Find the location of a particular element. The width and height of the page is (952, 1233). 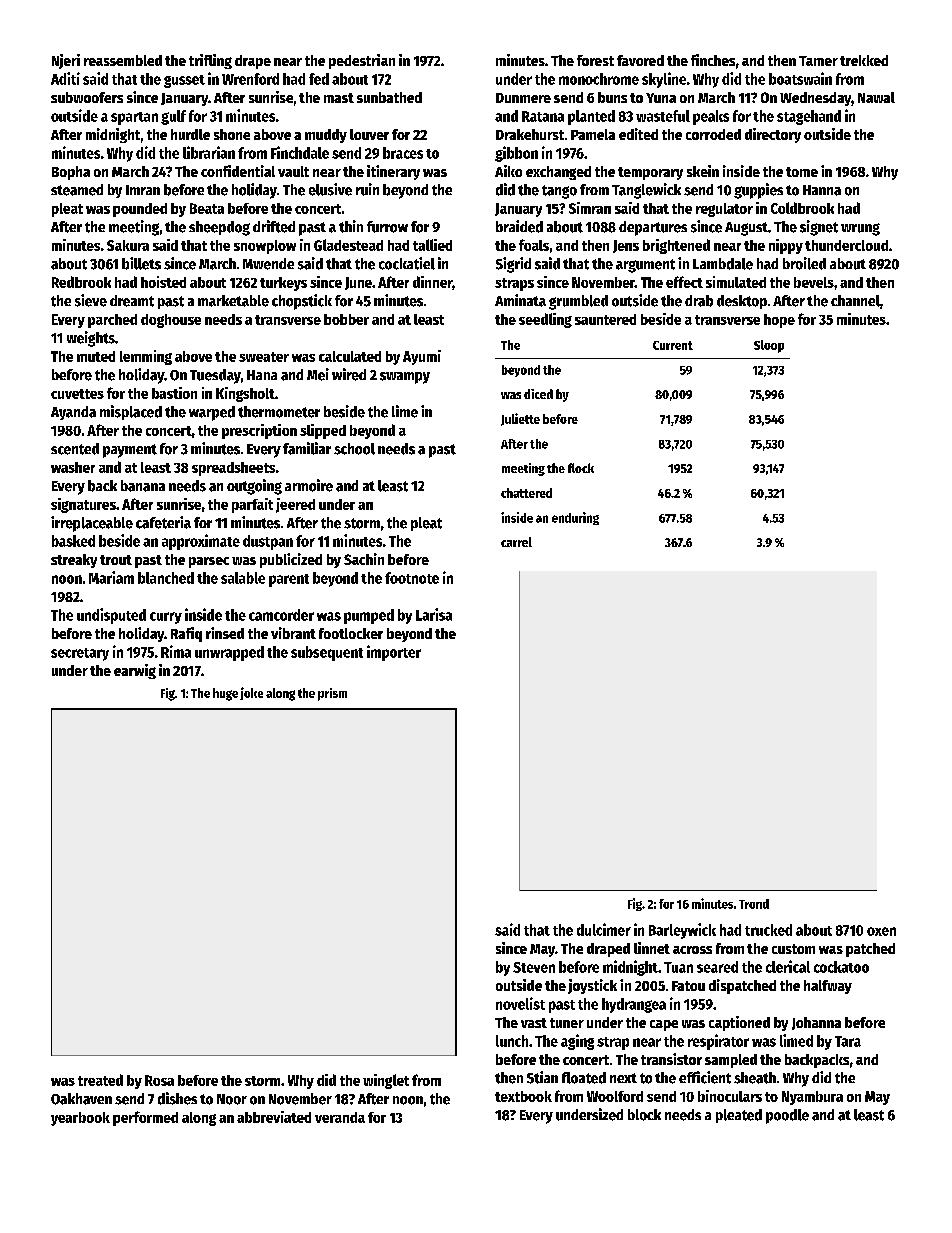

steamed is located at coordinates (77, 190).
